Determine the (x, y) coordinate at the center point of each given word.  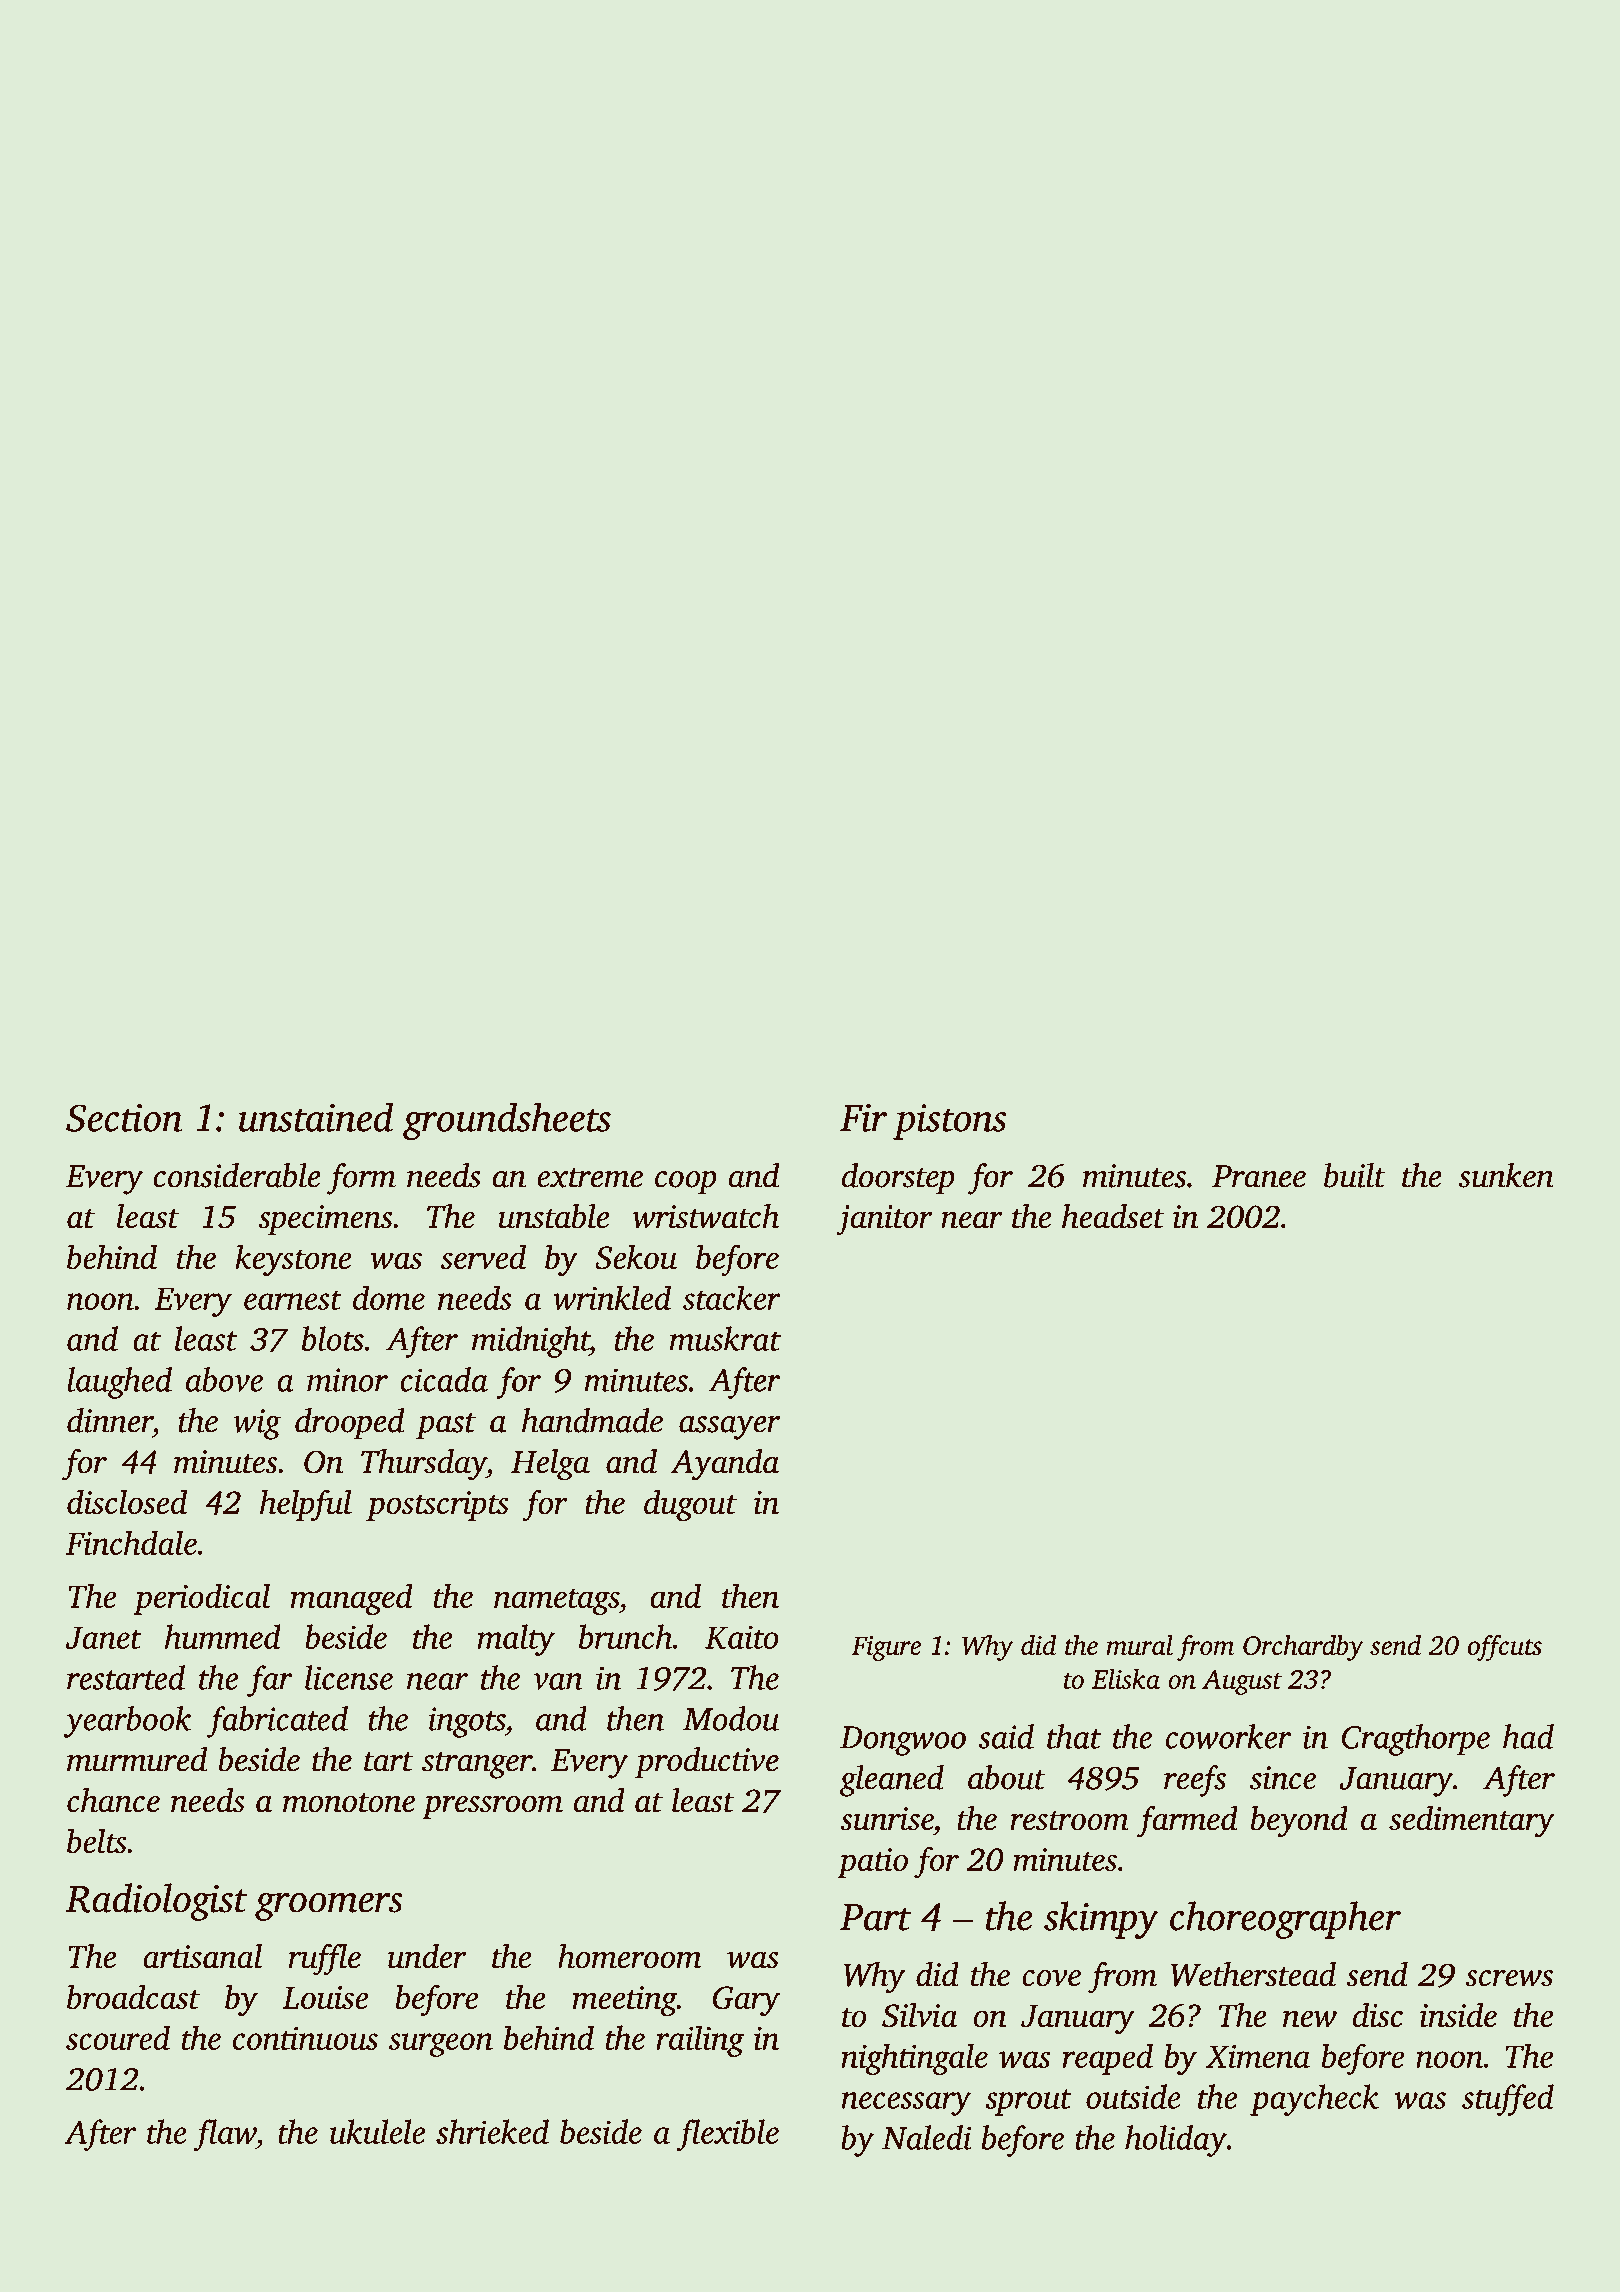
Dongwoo (903, 1741)
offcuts (1505, 1648)
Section (124, 1118)
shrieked (492, 2131)
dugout (690, 1505)
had (1528, 1736)
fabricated (277, 1722)
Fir (863, 1118)
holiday (1176, 2141)
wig (257, 1424)
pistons (950, 1122)
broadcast (133, 1996)
